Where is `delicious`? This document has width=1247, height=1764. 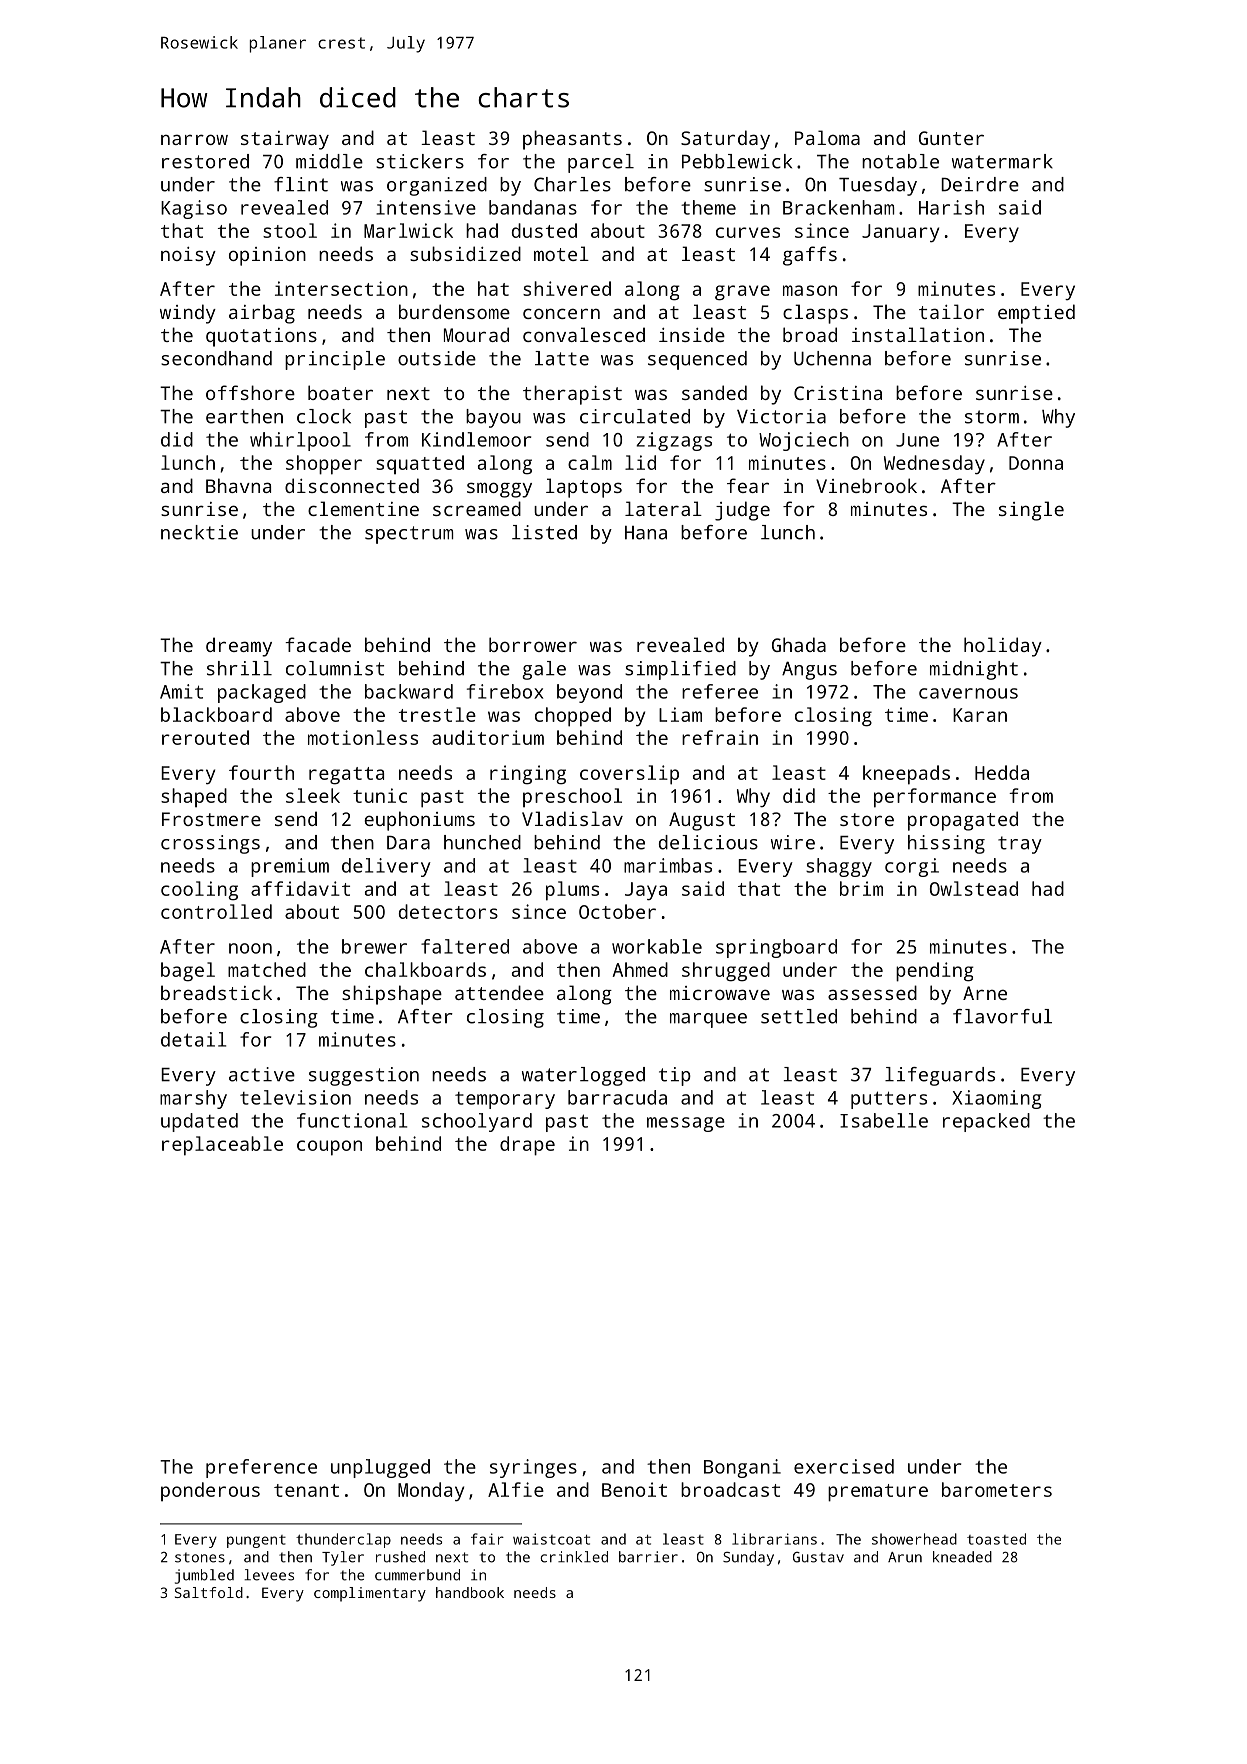 delicious is located at coordinates (708, 842).
